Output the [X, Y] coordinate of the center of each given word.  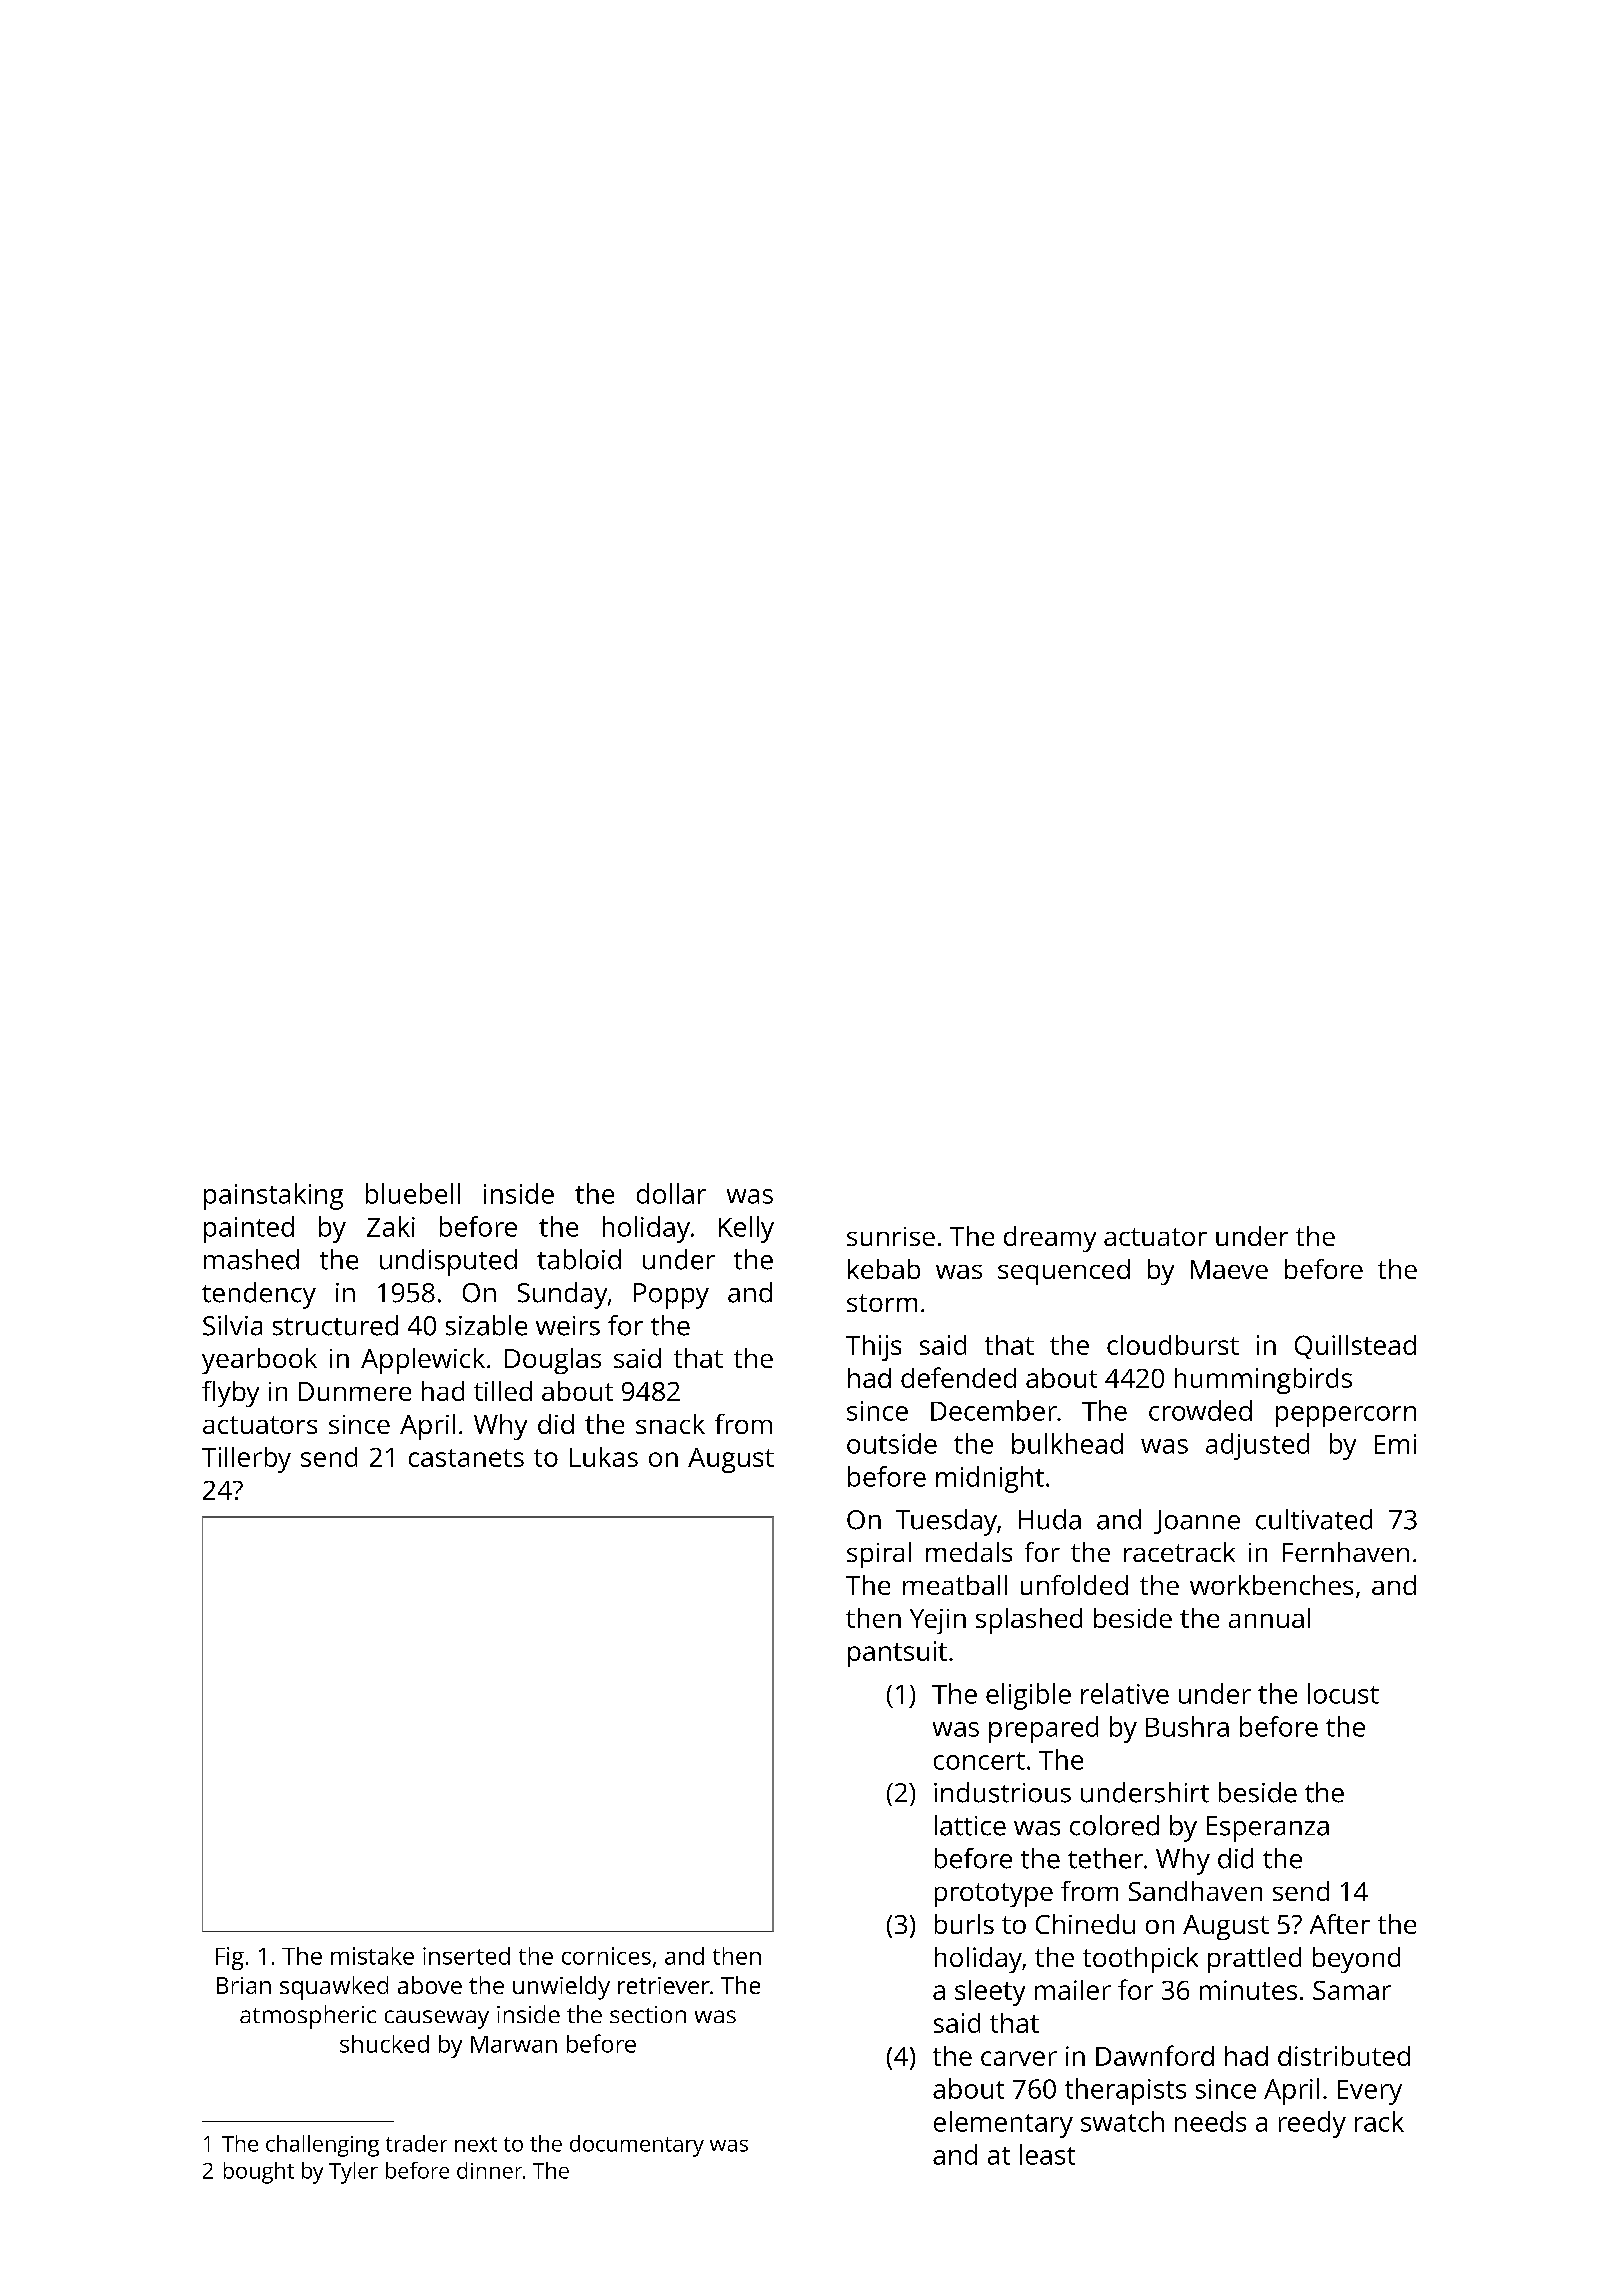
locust [1343, 1693]
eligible [1028, 1696]
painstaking [273, 1196]
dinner [489, 2170]
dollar [671, 1193]
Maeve [1229, 1269]
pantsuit [897, 1654]
